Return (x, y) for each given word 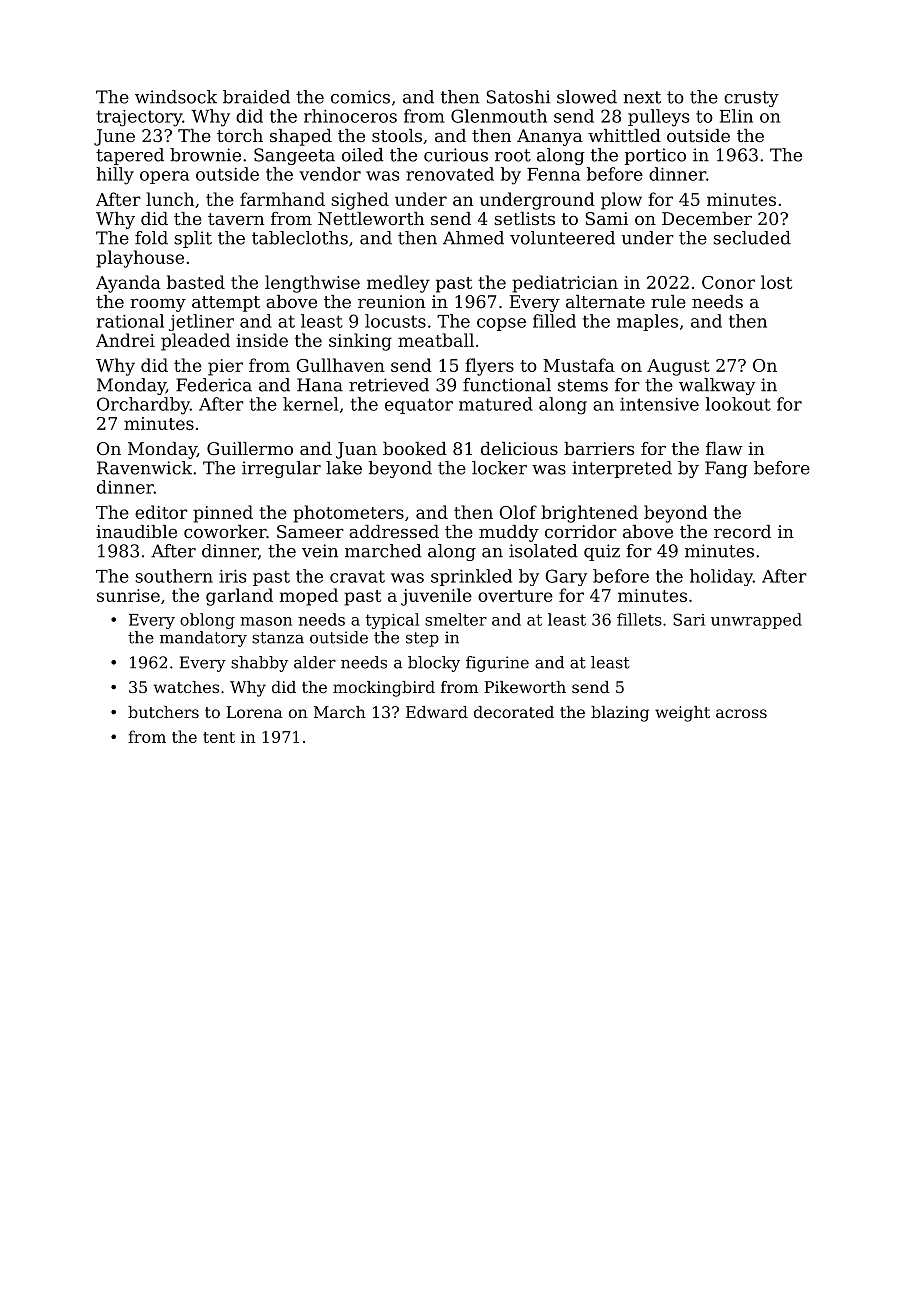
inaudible (136, 531)
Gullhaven (340, 365)
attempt (226, 304)
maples (647, 322)
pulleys (658, 118)
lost (776, 282)
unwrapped (756, 621)
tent (219, 737)
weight (682, 714)
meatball (436, 340)
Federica (214, 385)
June (114, 137)
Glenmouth (499, 116)
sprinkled (471, 577)
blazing (620, 714)
